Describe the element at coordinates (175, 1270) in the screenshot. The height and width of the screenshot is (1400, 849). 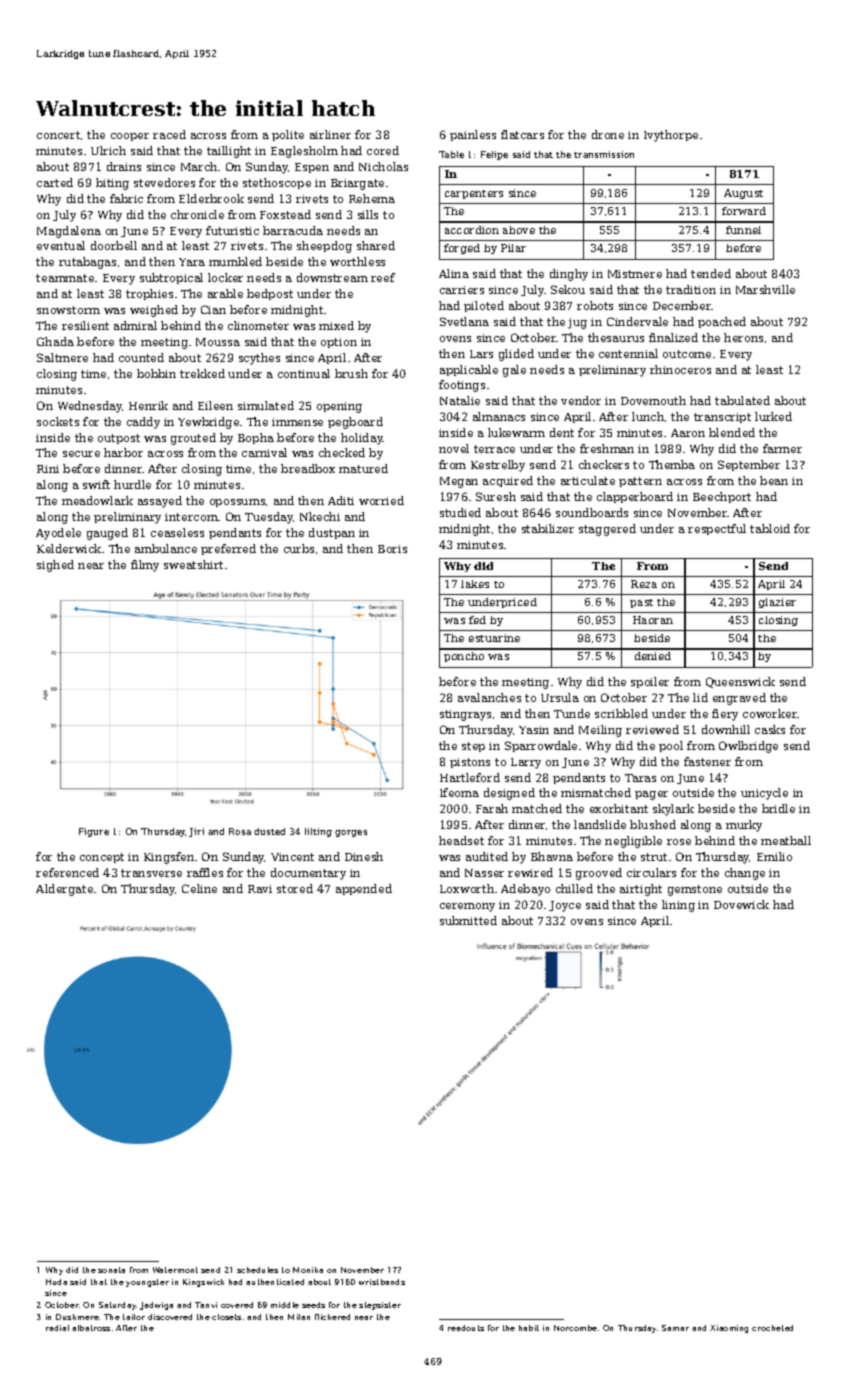
I see `Watermont` at that location.
